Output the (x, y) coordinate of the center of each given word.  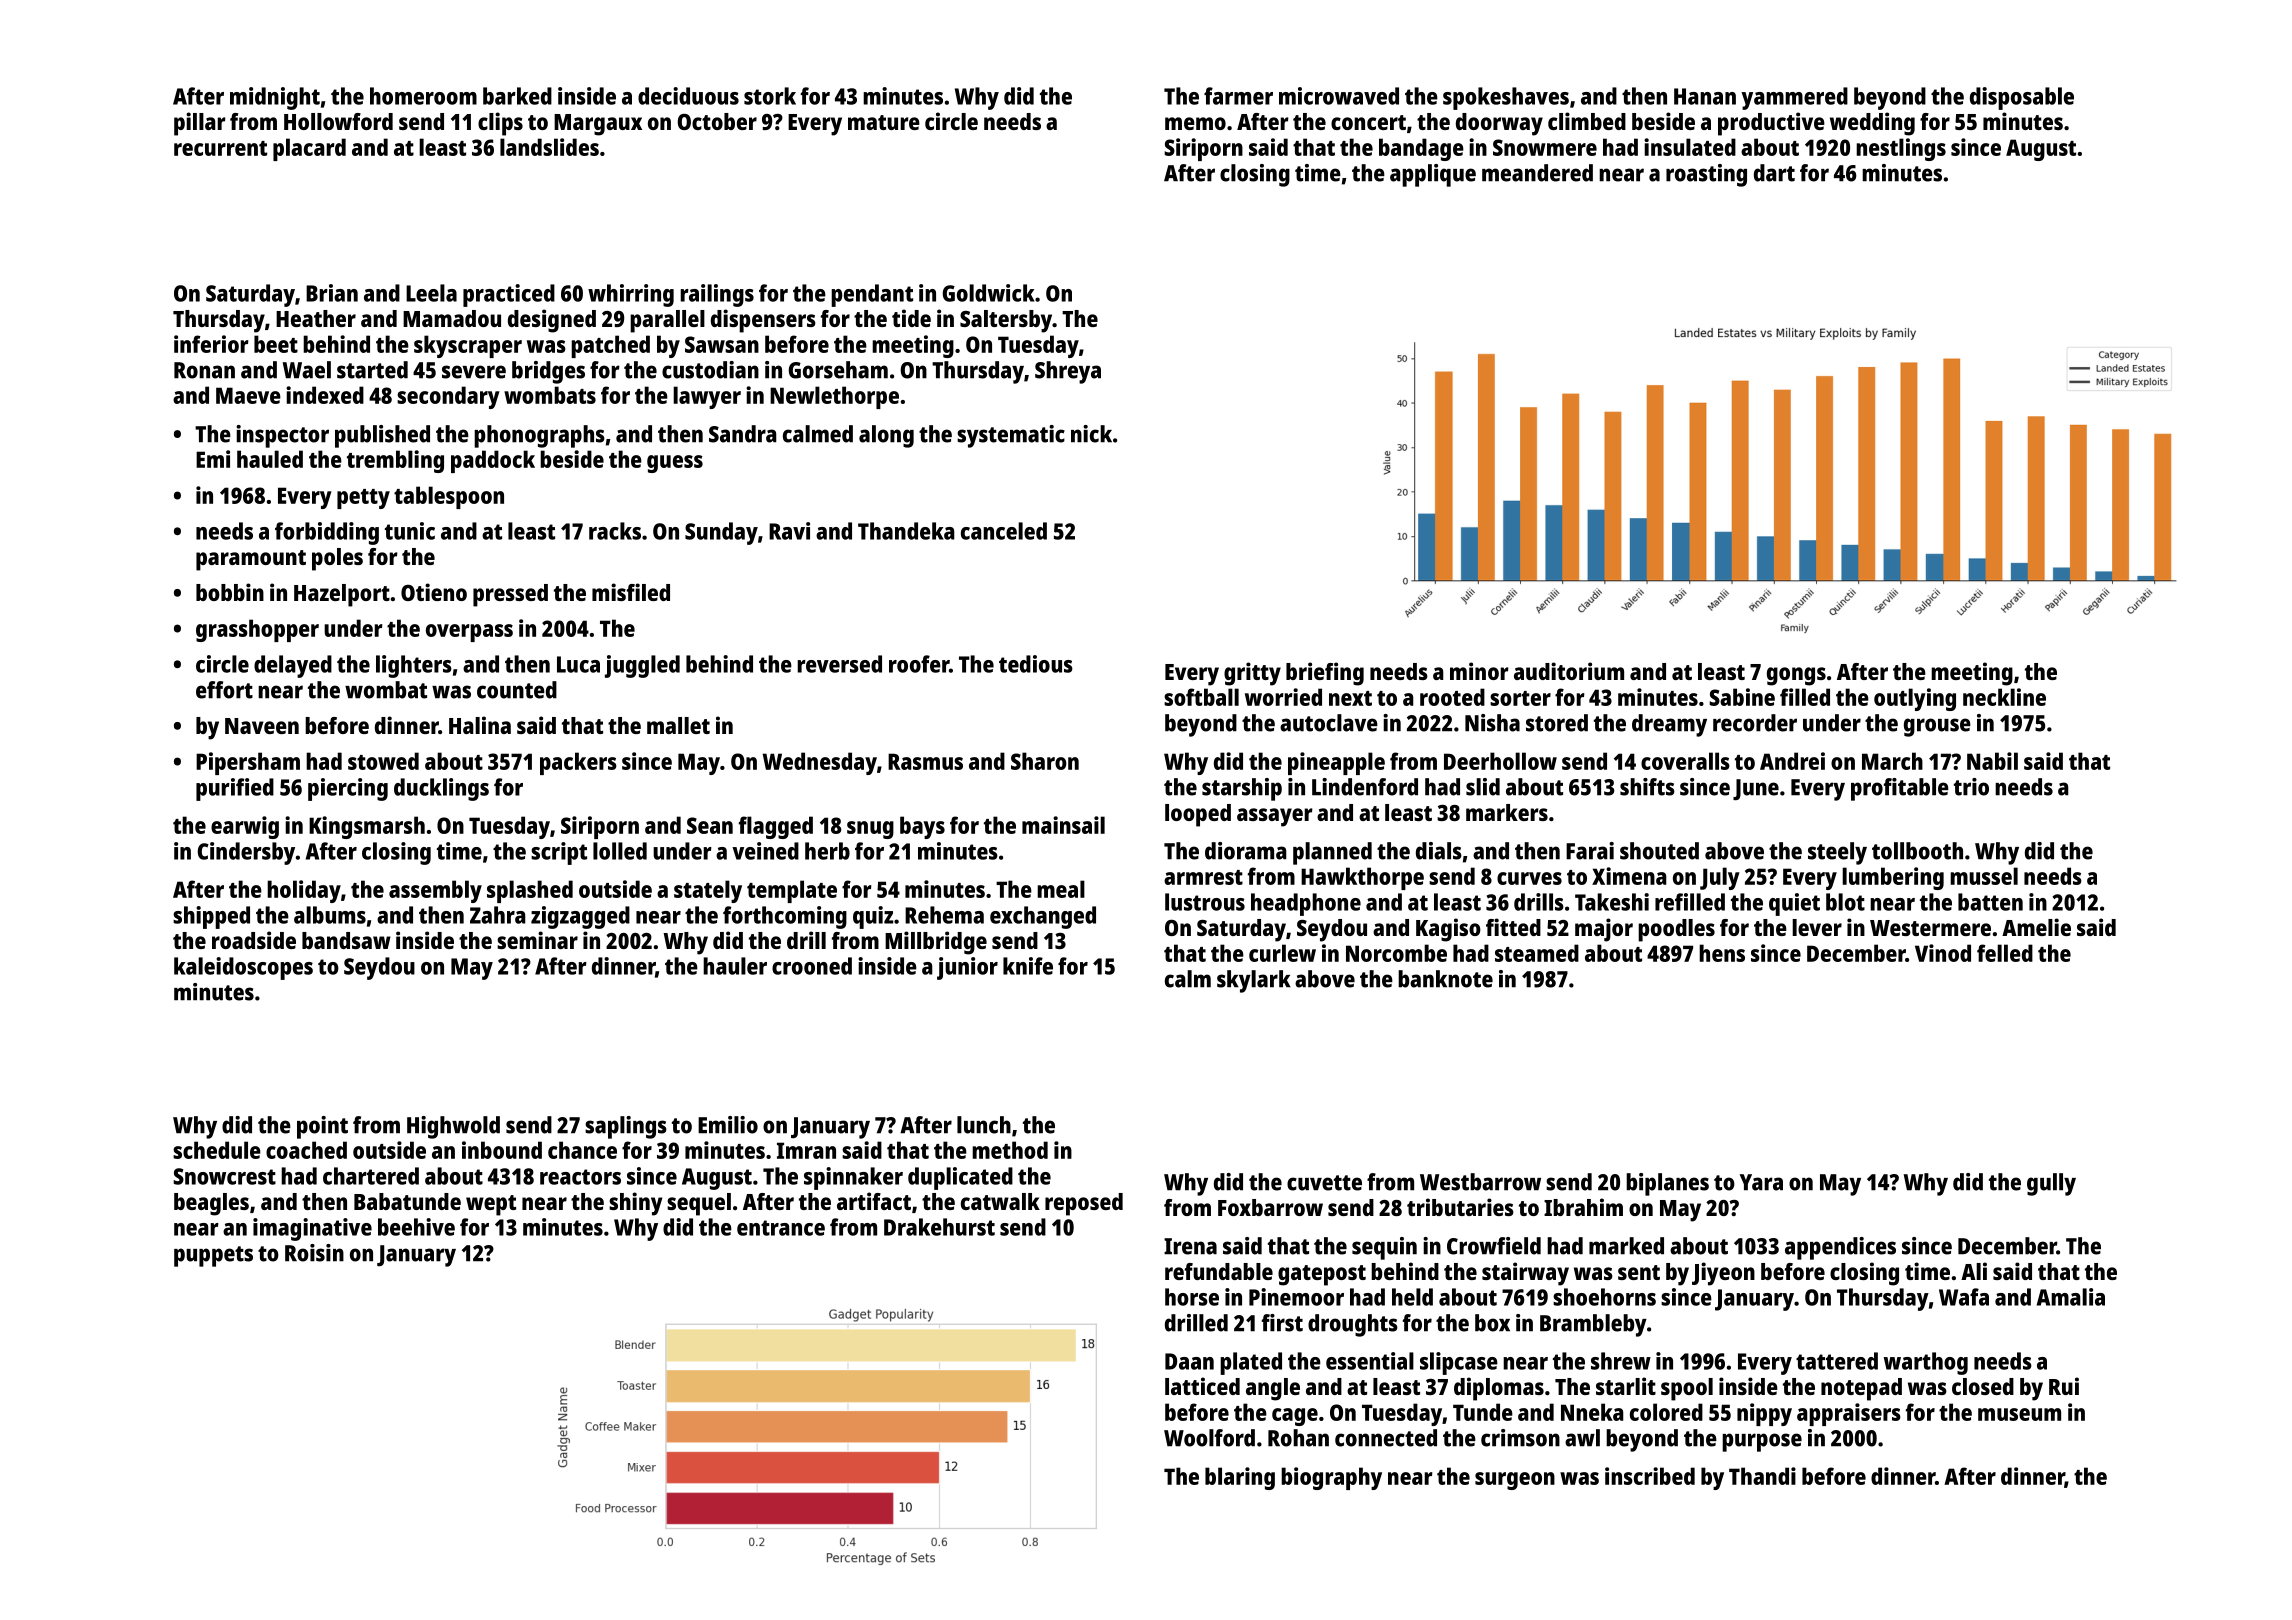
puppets (213, 1256)
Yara (1761, 1182)
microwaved (1339, 96)
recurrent (220, 148)
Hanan (1705, 96)
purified (235, 789)
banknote (1445, 979)
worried (1283, 697)
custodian (710, 370)
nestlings (1901, 149)
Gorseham (838, 370)
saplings (626, 1127)
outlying (1915, 699)
